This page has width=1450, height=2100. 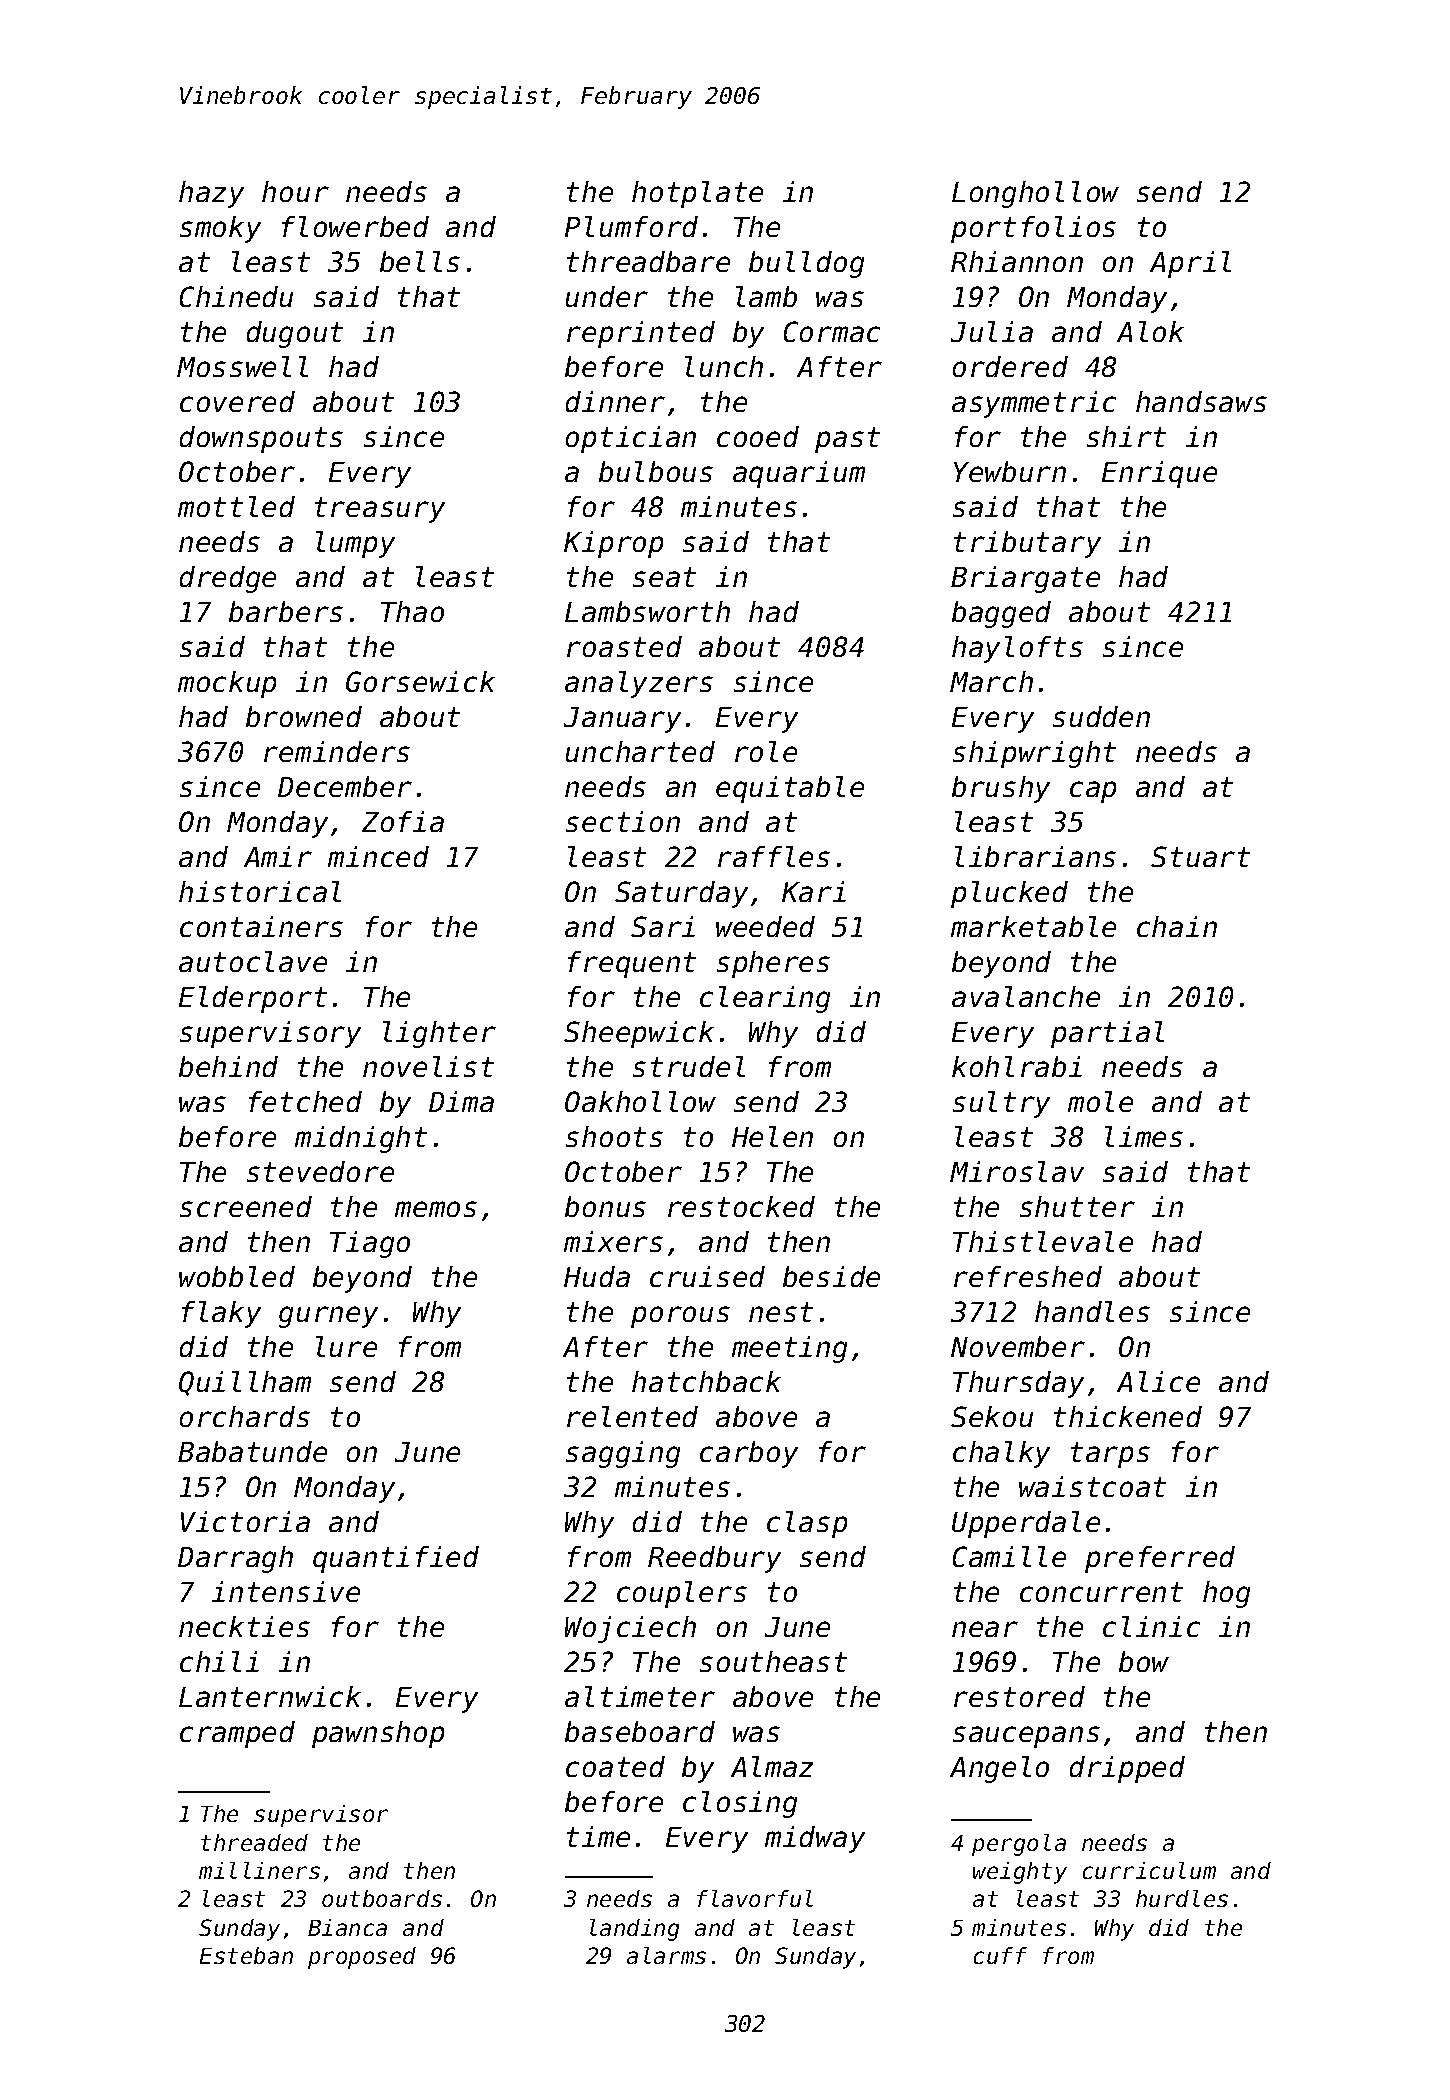 What do you see at coordinates (1010, 471) in the page?
I see `Yewburn` at bounding box center [1010, 471].
